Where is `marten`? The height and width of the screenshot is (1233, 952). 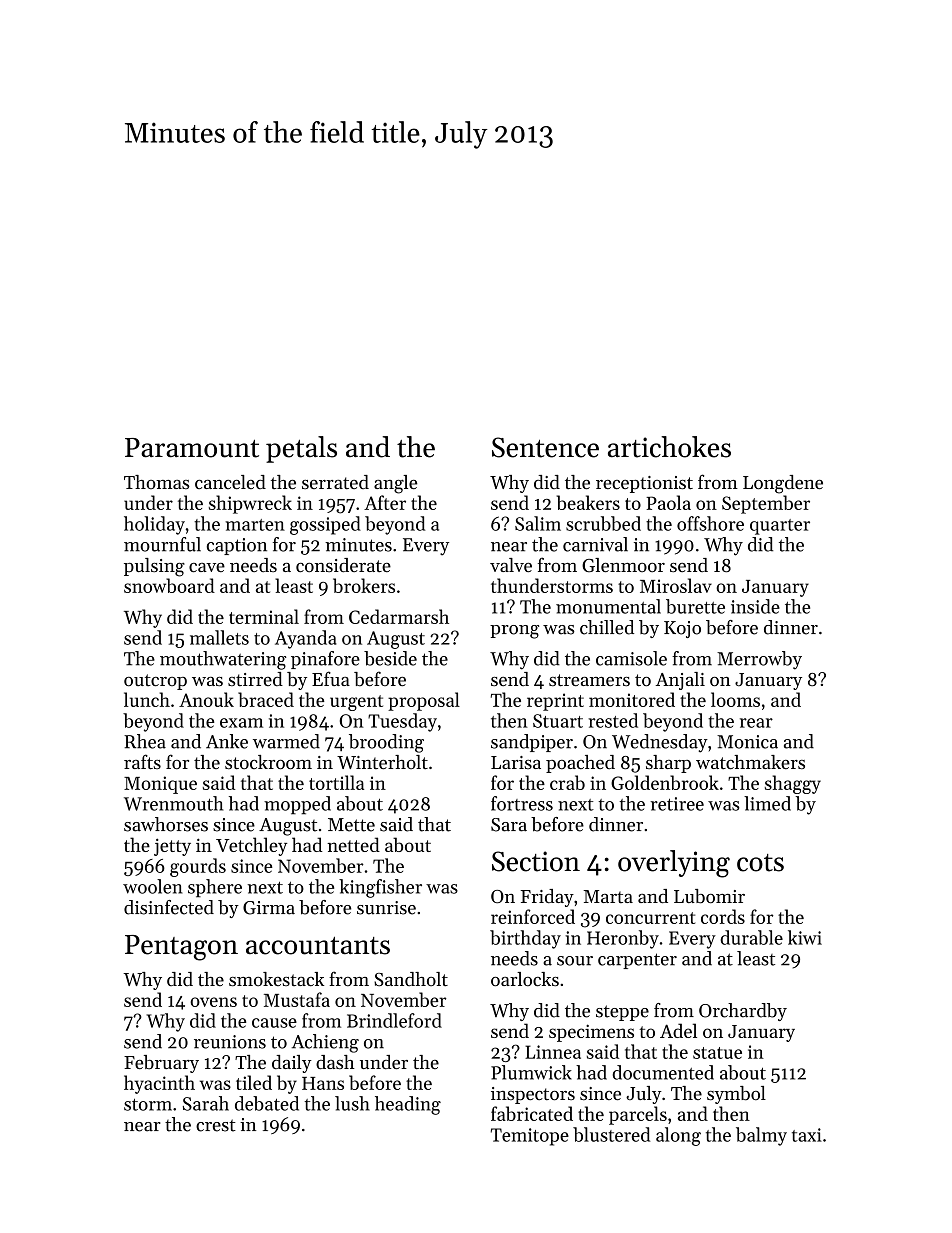
marten is located at coordinates (255, 525).
